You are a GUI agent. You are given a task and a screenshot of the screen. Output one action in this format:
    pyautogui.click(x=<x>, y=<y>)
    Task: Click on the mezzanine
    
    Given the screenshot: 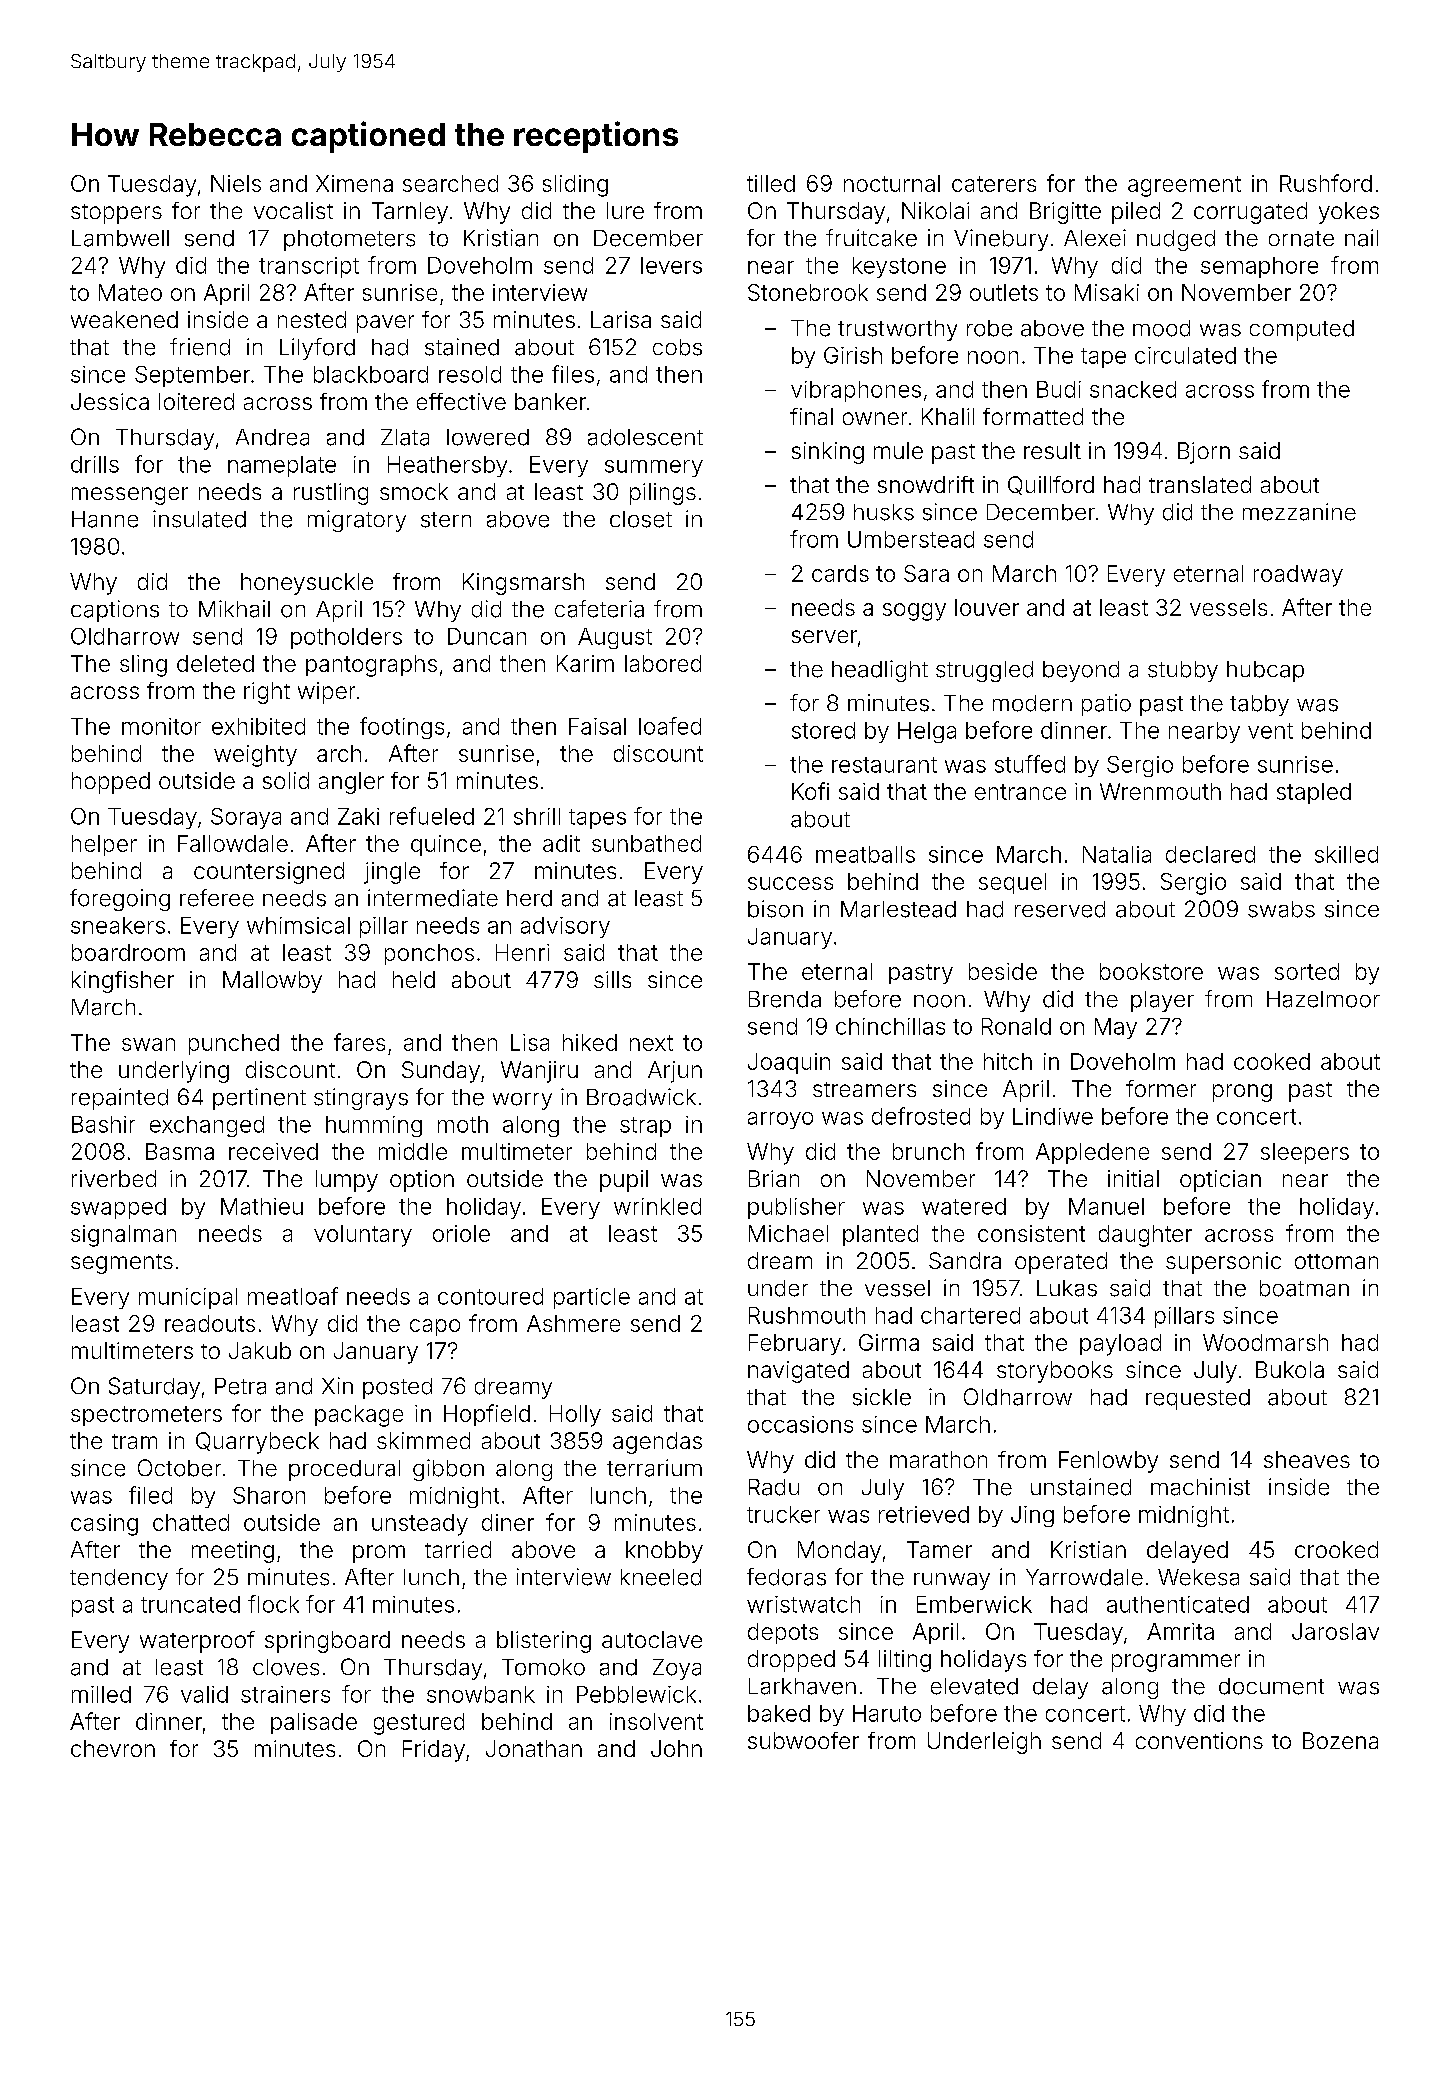 What is the action you would take?
    pyautogui.click(x=1299, y=512)
